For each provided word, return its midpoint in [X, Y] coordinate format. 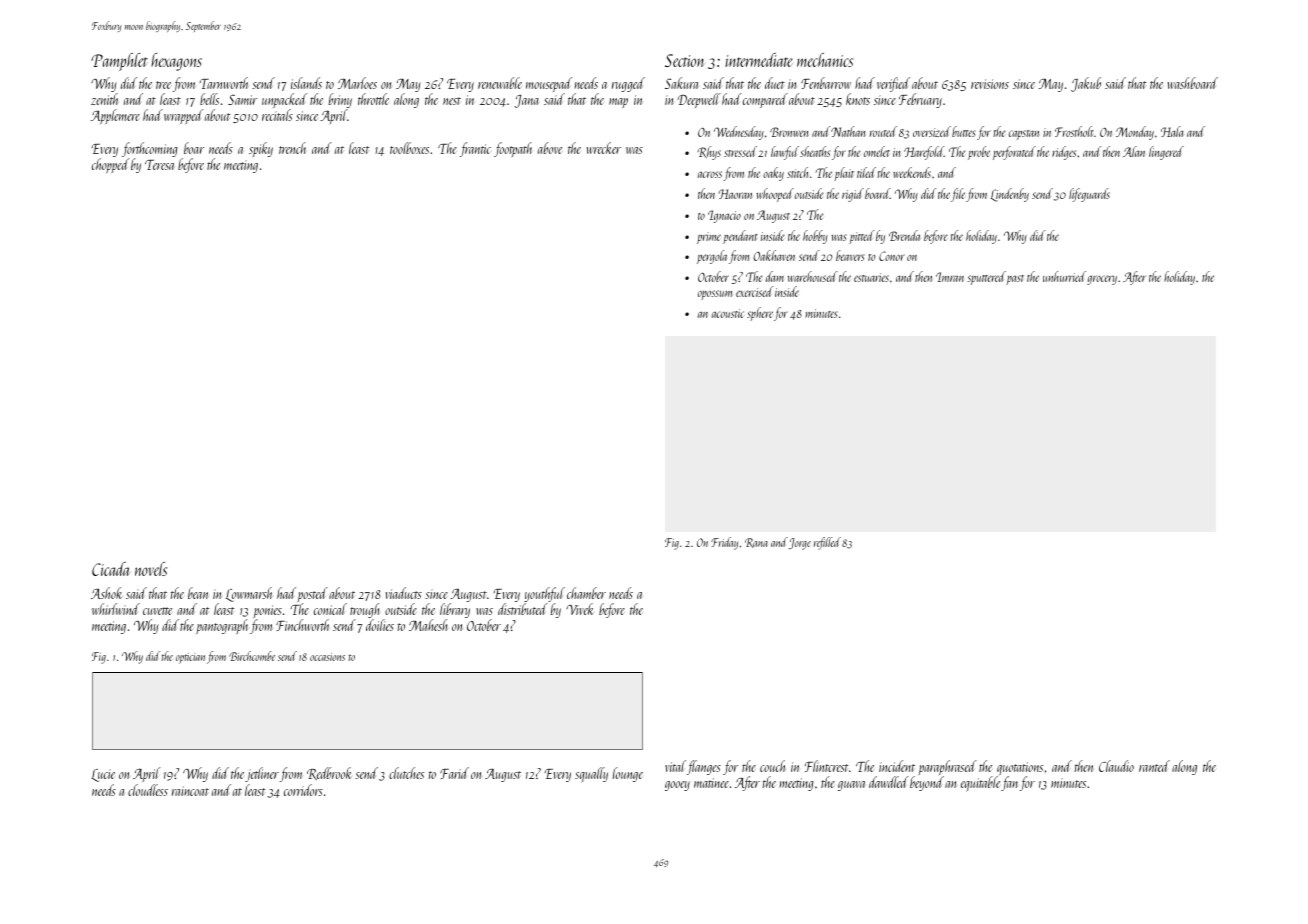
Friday [724, 543]
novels [151, 569]
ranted [1154, 766]
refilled [827, 543]
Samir [242, 99]
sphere [760, 314]
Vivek [579, 609]
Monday [1135, 133]
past [1015, 280]
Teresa [159, 165]
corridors [303, 790]
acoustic [728, 313]
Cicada [111, 569]
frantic [475, 149]
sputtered [986, 278]
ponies [267, 611]
